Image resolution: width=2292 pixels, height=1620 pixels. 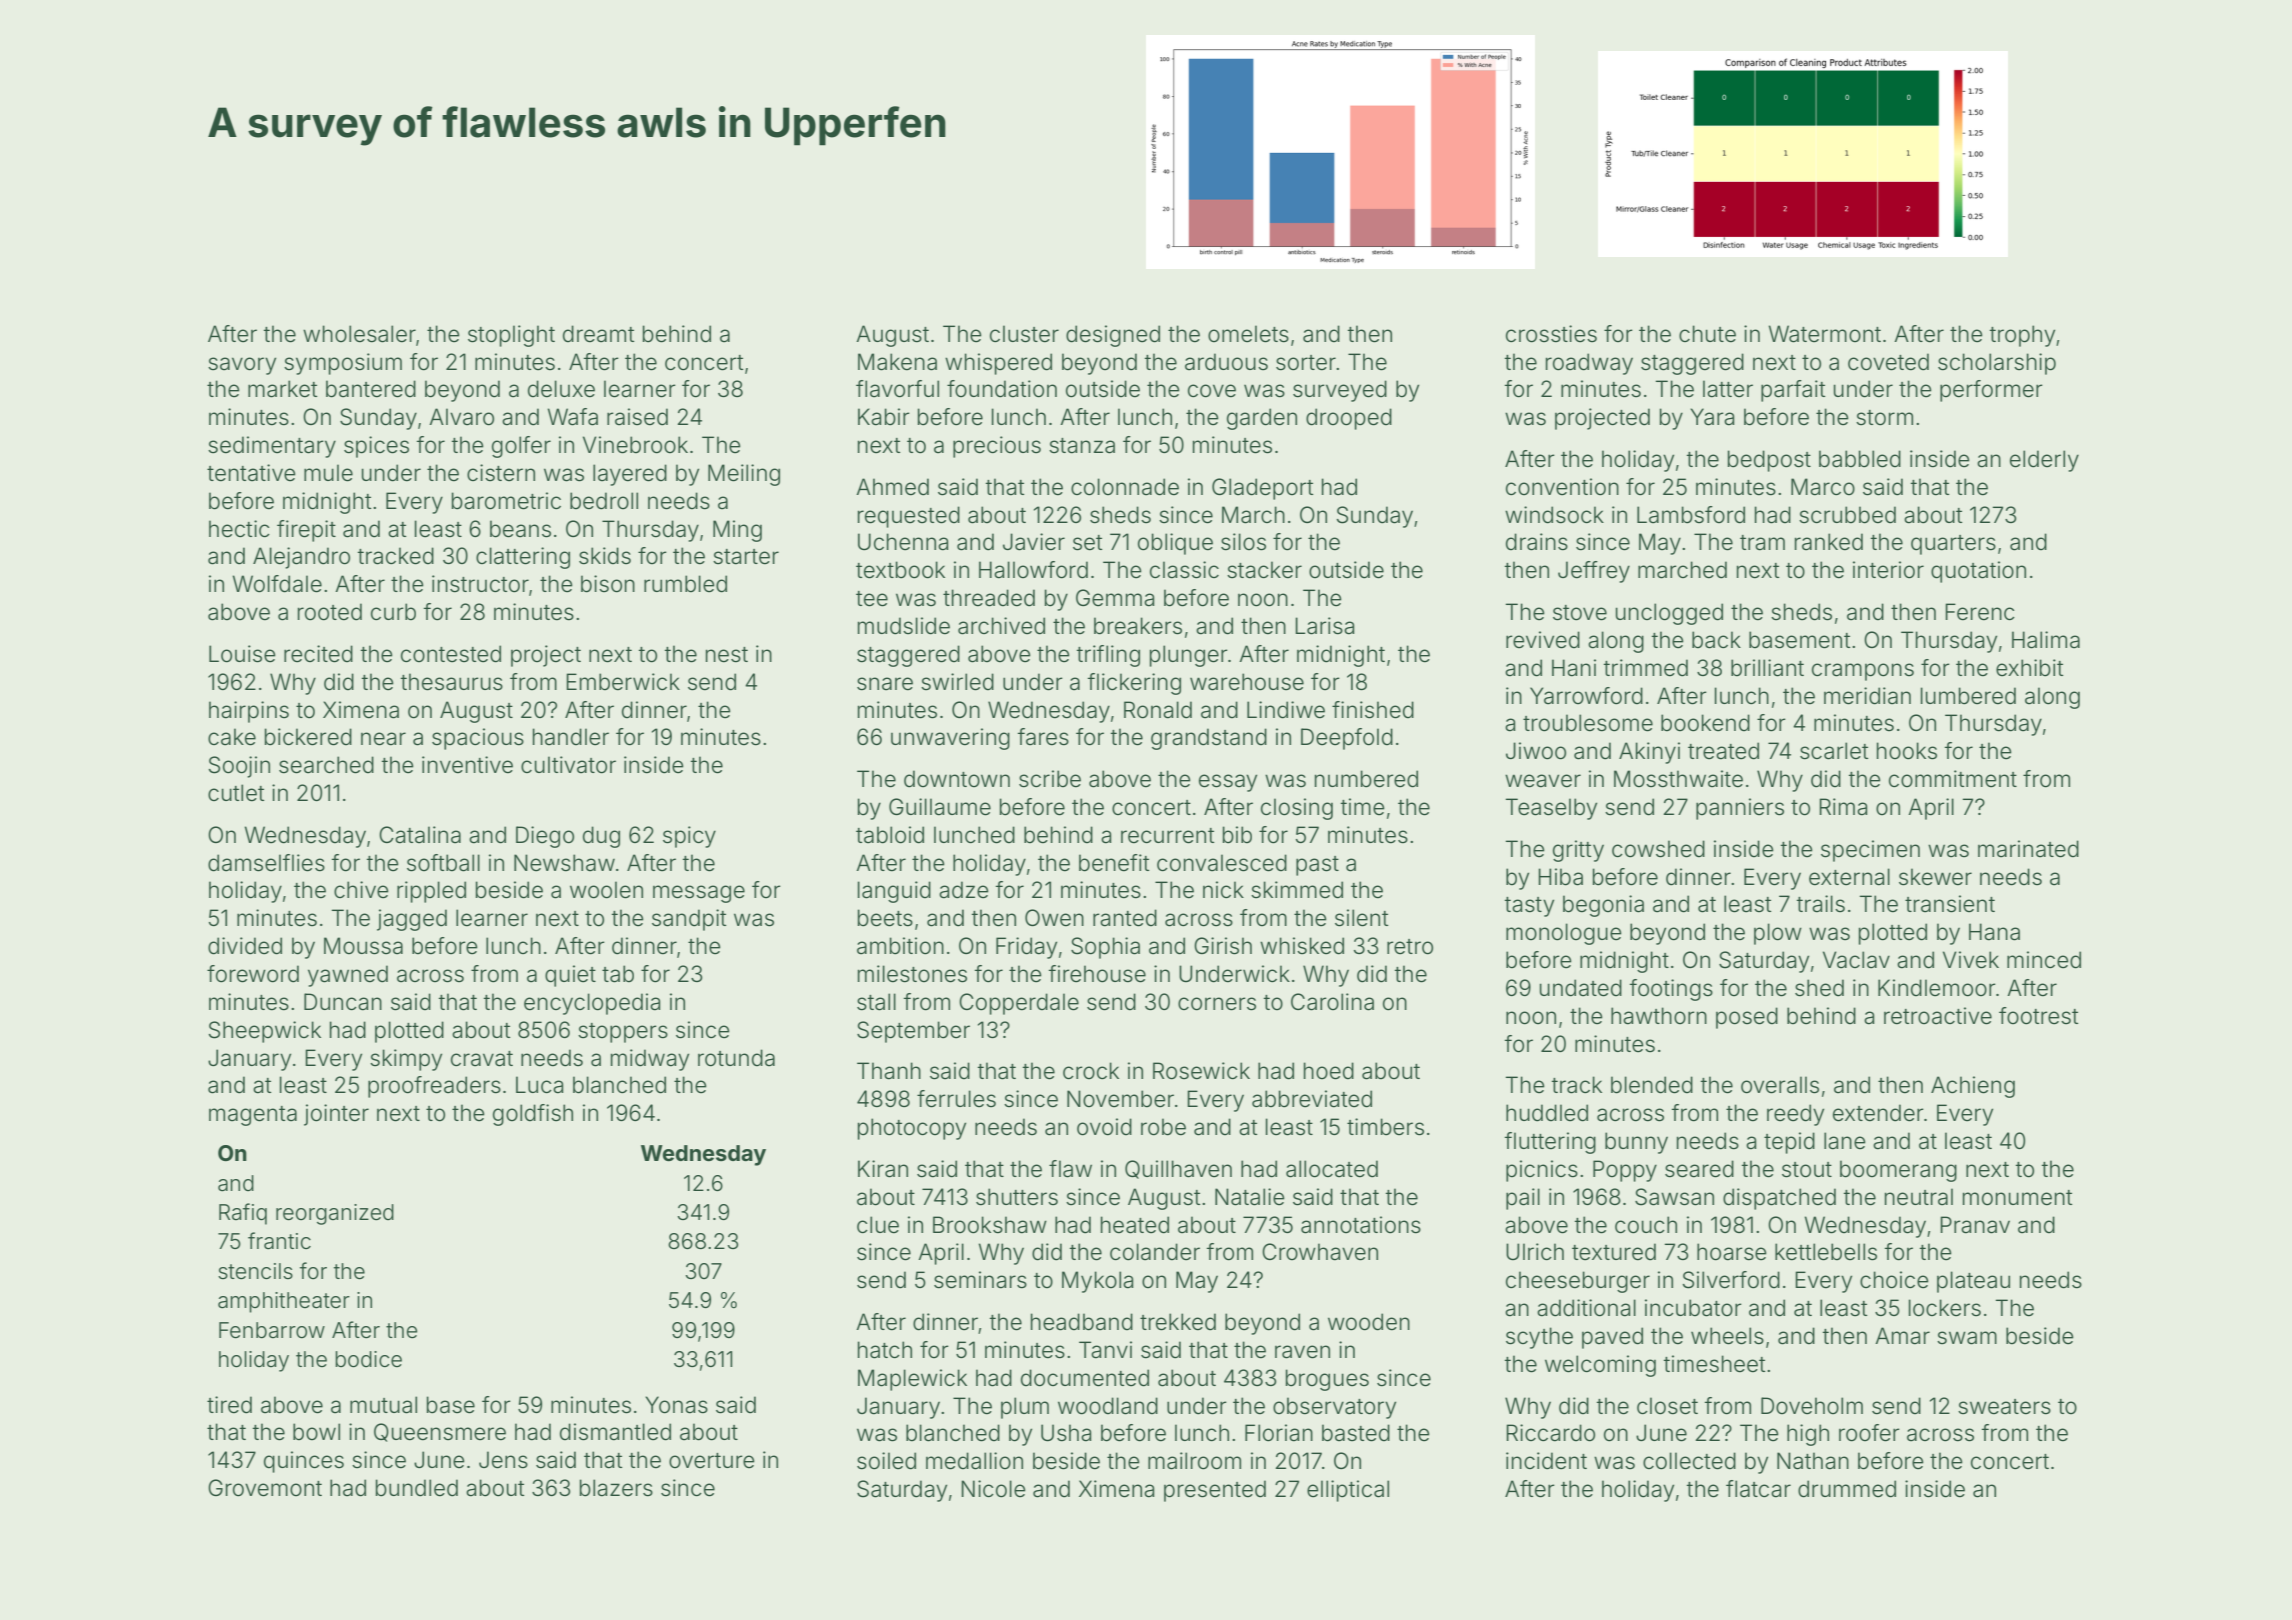 What do you see at coordinates (1562, 487) in the document?
I see `convention` at bounding box center [1562, 487].
